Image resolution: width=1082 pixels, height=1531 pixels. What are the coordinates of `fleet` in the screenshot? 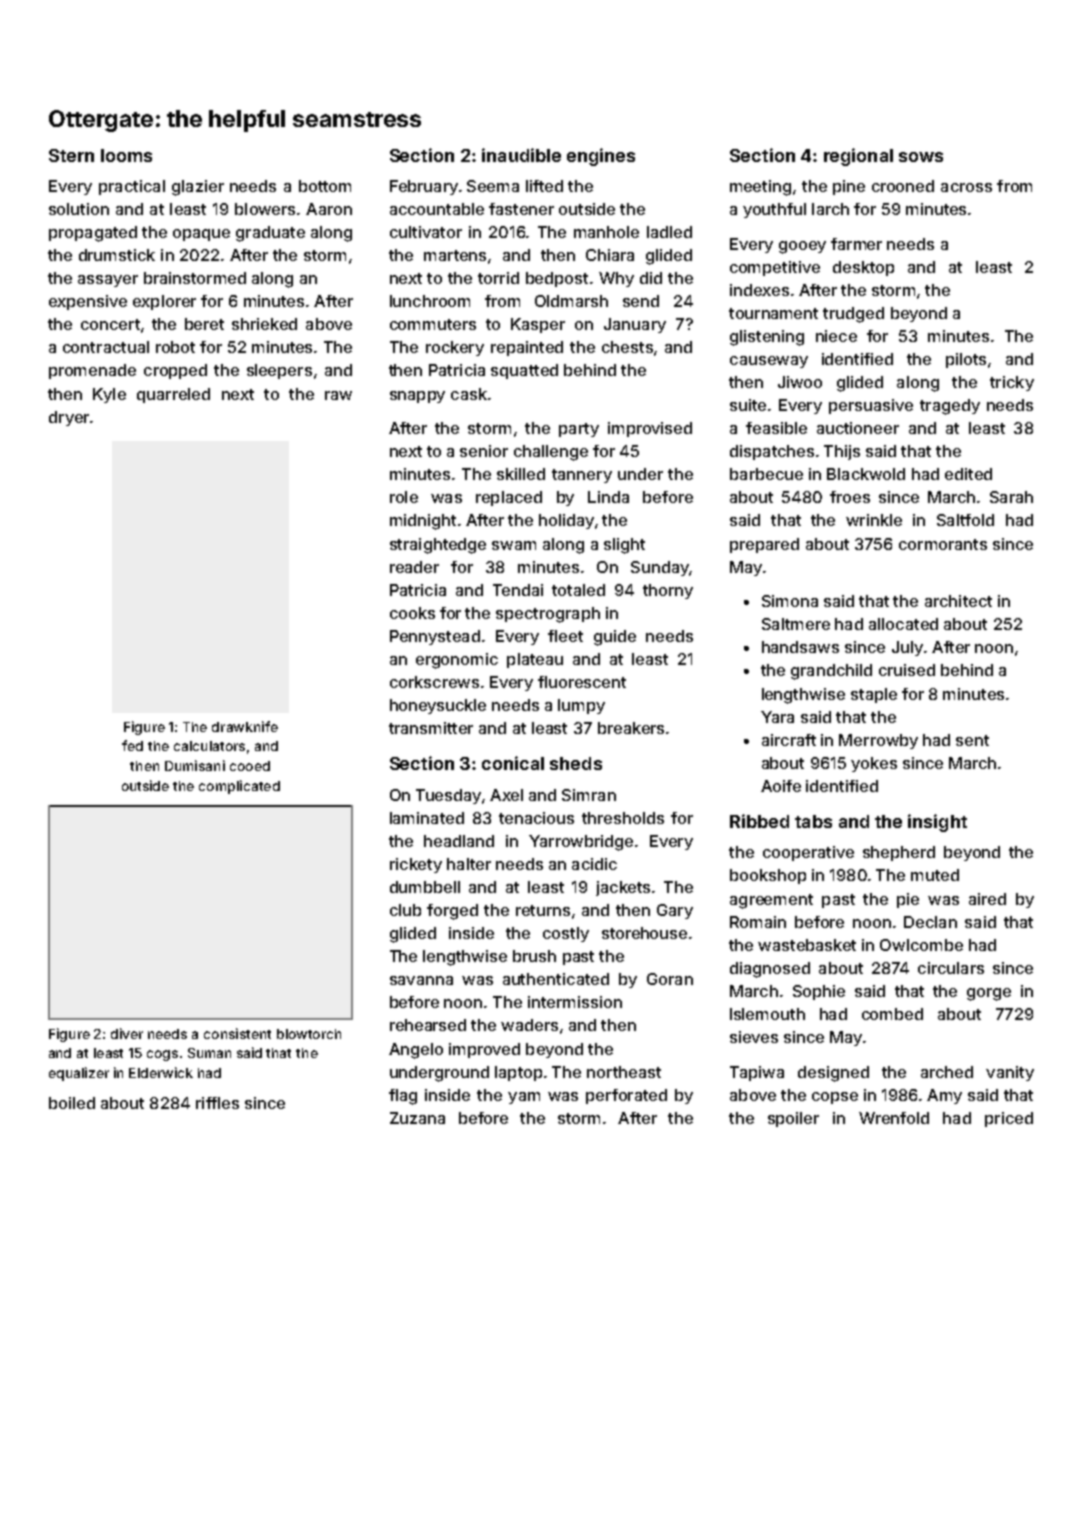 It's located at (565, 636).
